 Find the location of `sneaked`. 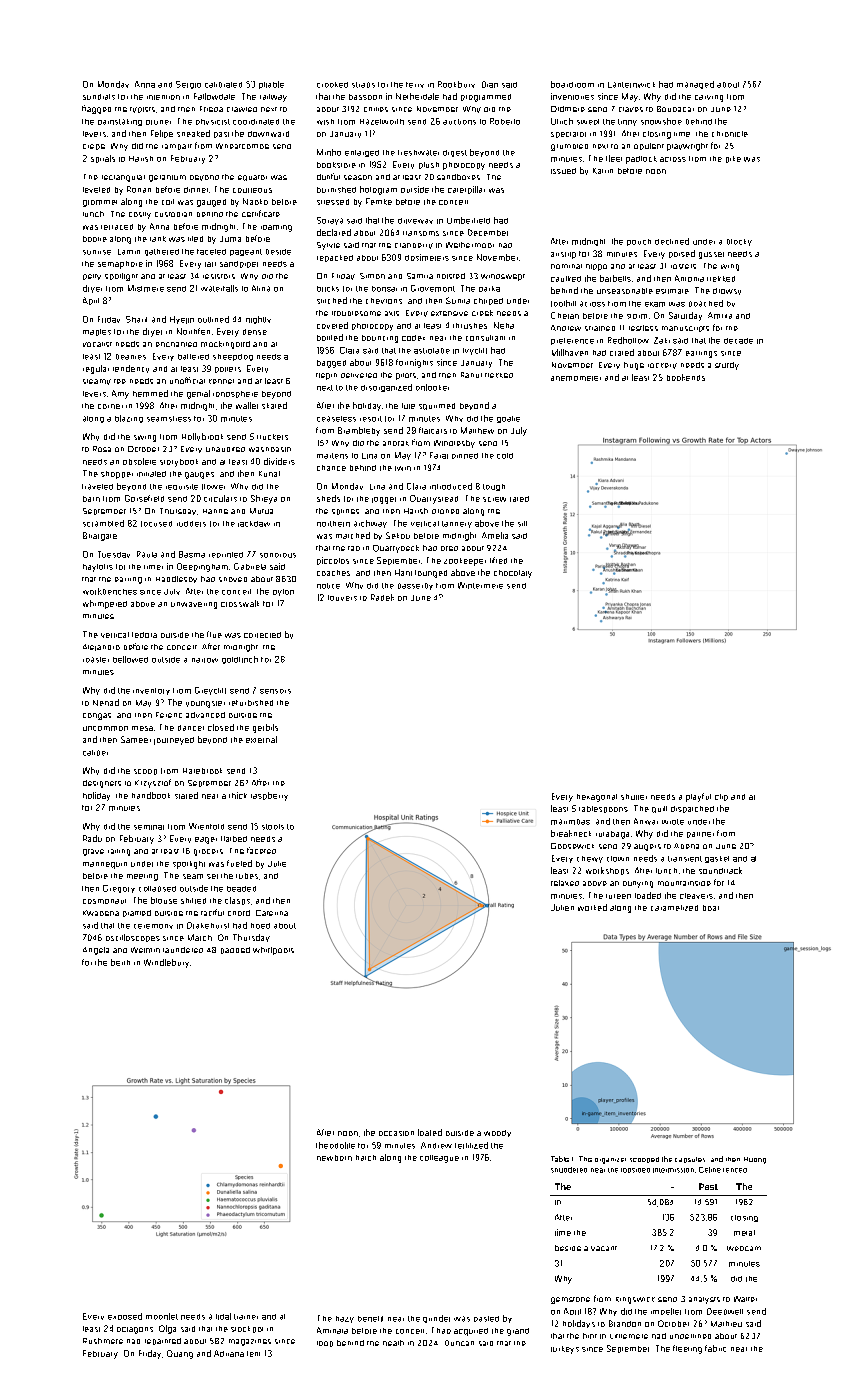

sneaked is located at coordinates (193, 133).
